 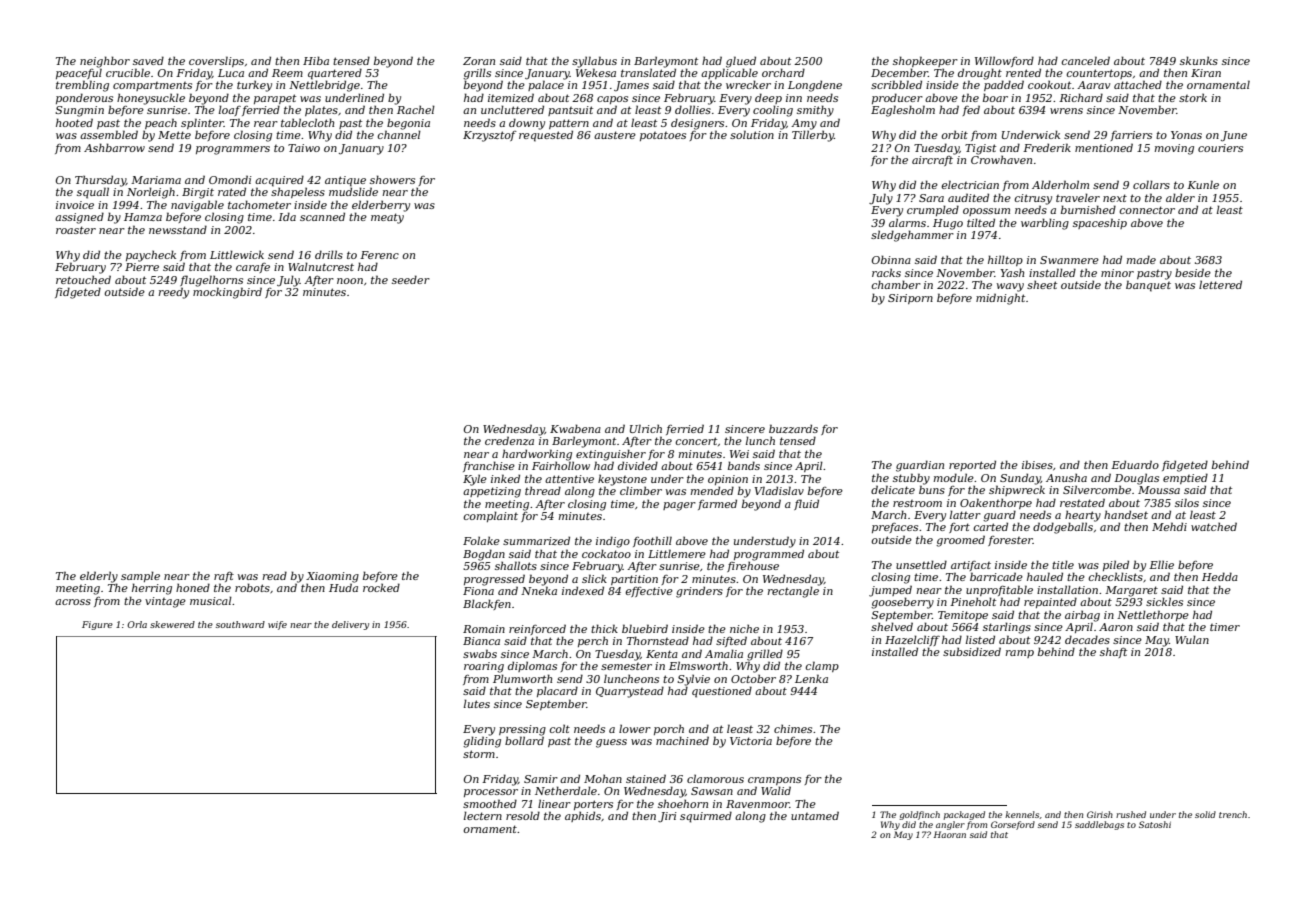 What do you see at coordinates (1069, 260) in the screenshot?
I see `Swanmere` at bounding box center [1069, 260].
